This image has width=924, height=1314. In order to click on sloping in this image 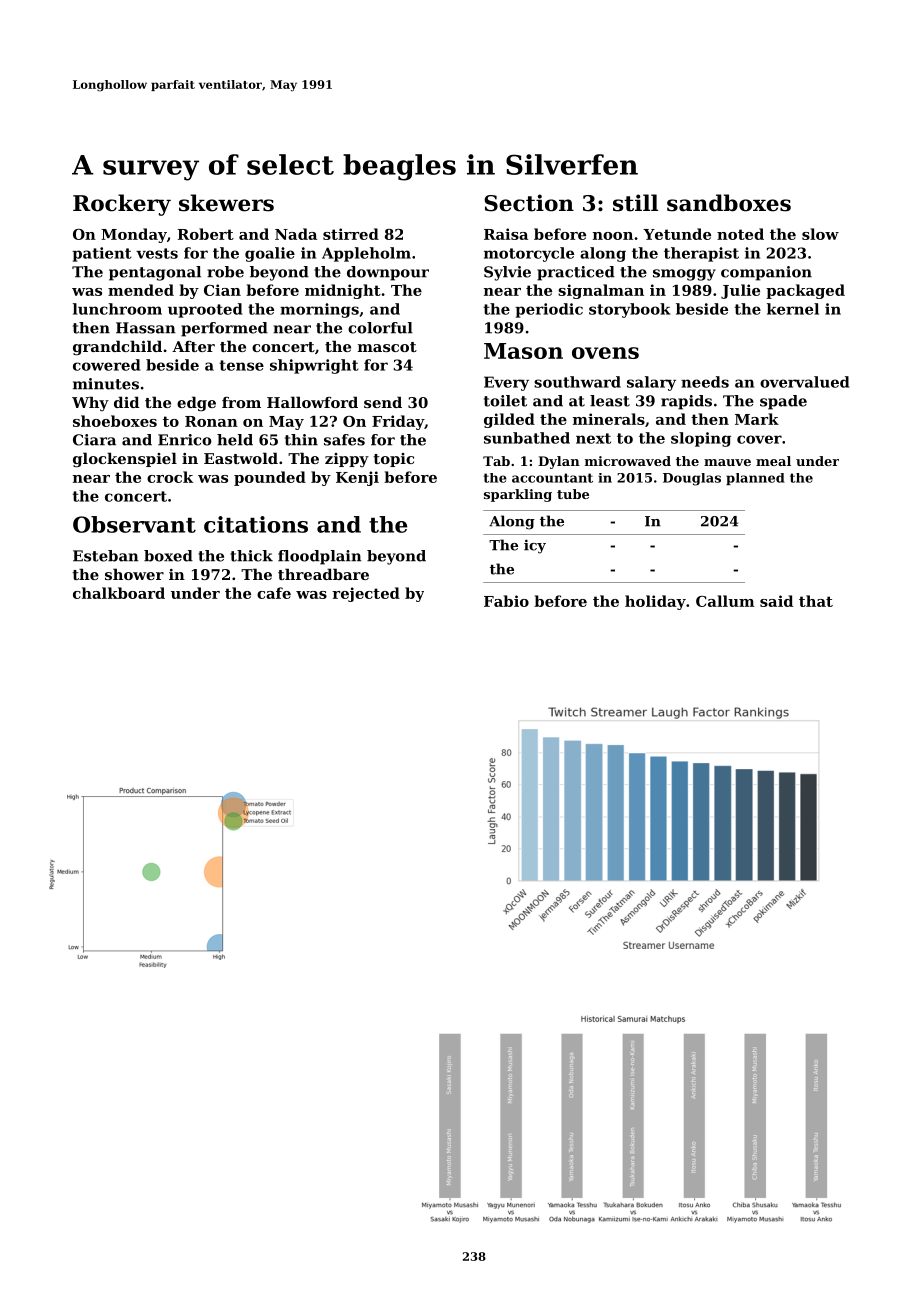, I will do `click(701, 439)`.
